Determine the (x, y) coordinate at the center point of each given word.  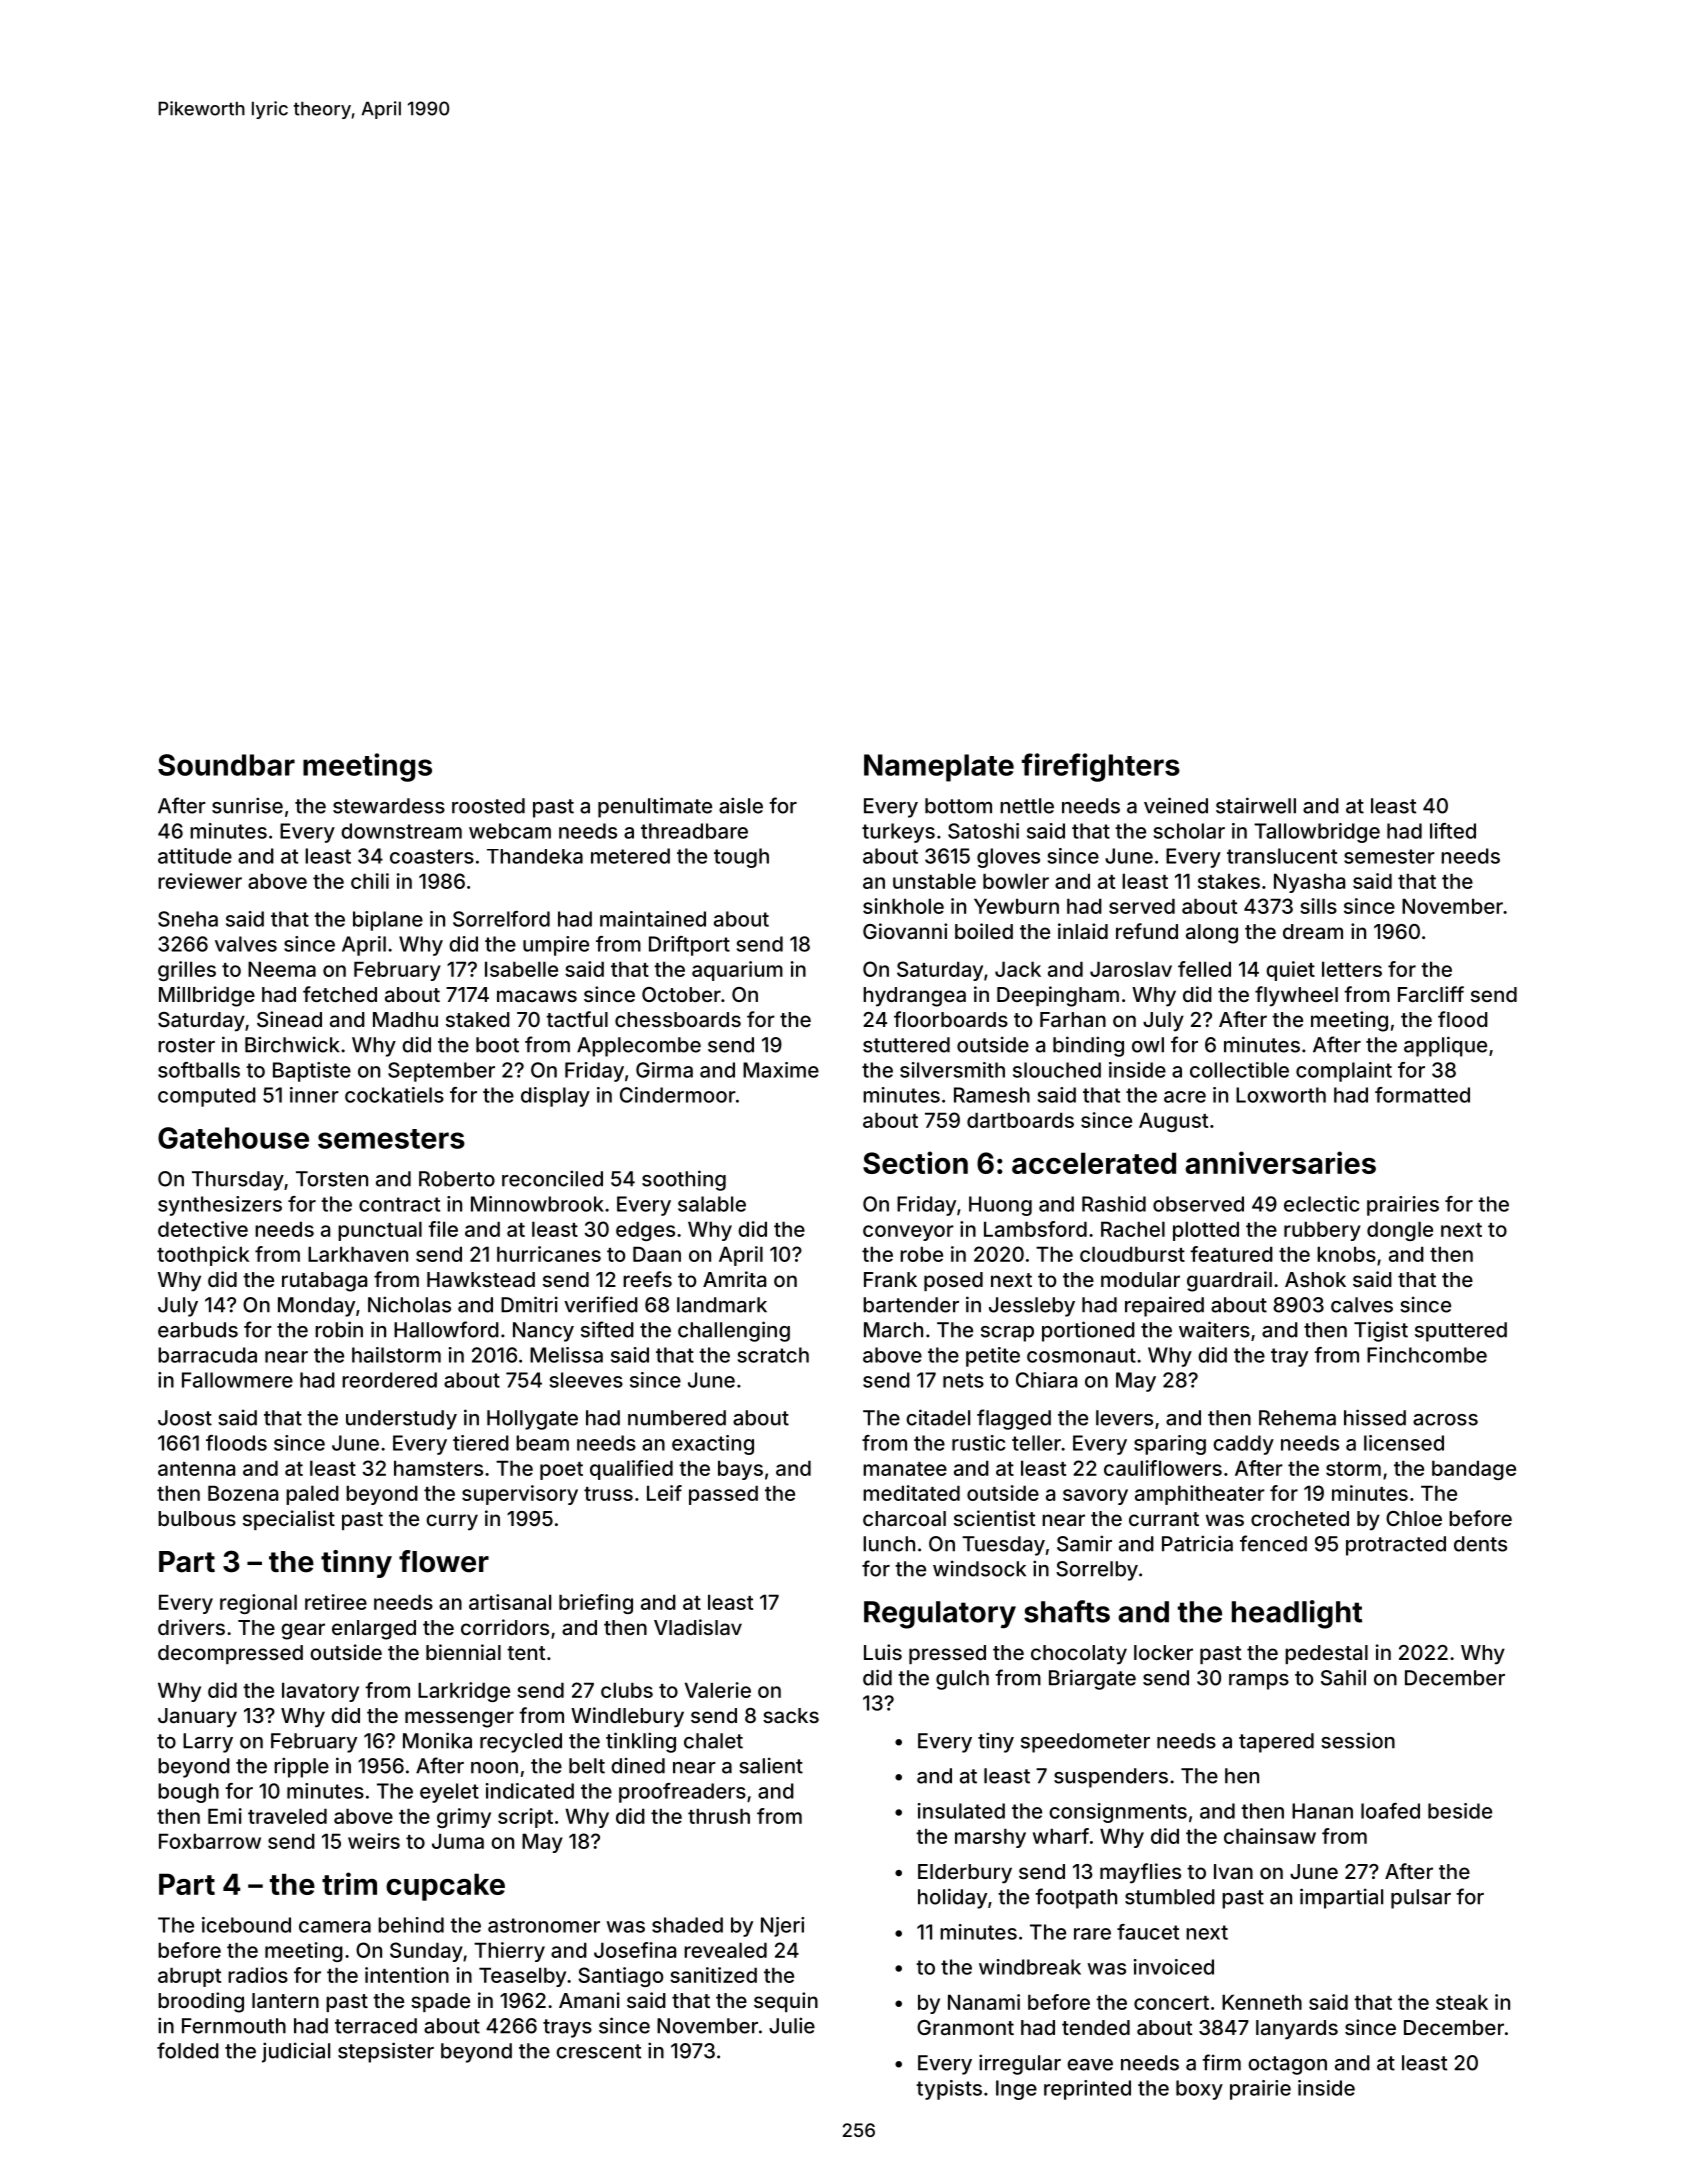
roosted (488, 806)
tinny (356, 1564)
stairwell (1256, 805)
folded (188, 2050)
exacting (713, 1445)
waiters (1214, 1329)
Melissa (566, 1355)
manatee (905, 1469)
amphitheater (1200, 1495)
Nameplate (939, 768)
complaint (1344, 1072)
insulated (961, 1811)
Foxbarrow (210, 1841)
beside (1460, 1811)
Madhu (405, 1019)
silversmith (952, 1070)
